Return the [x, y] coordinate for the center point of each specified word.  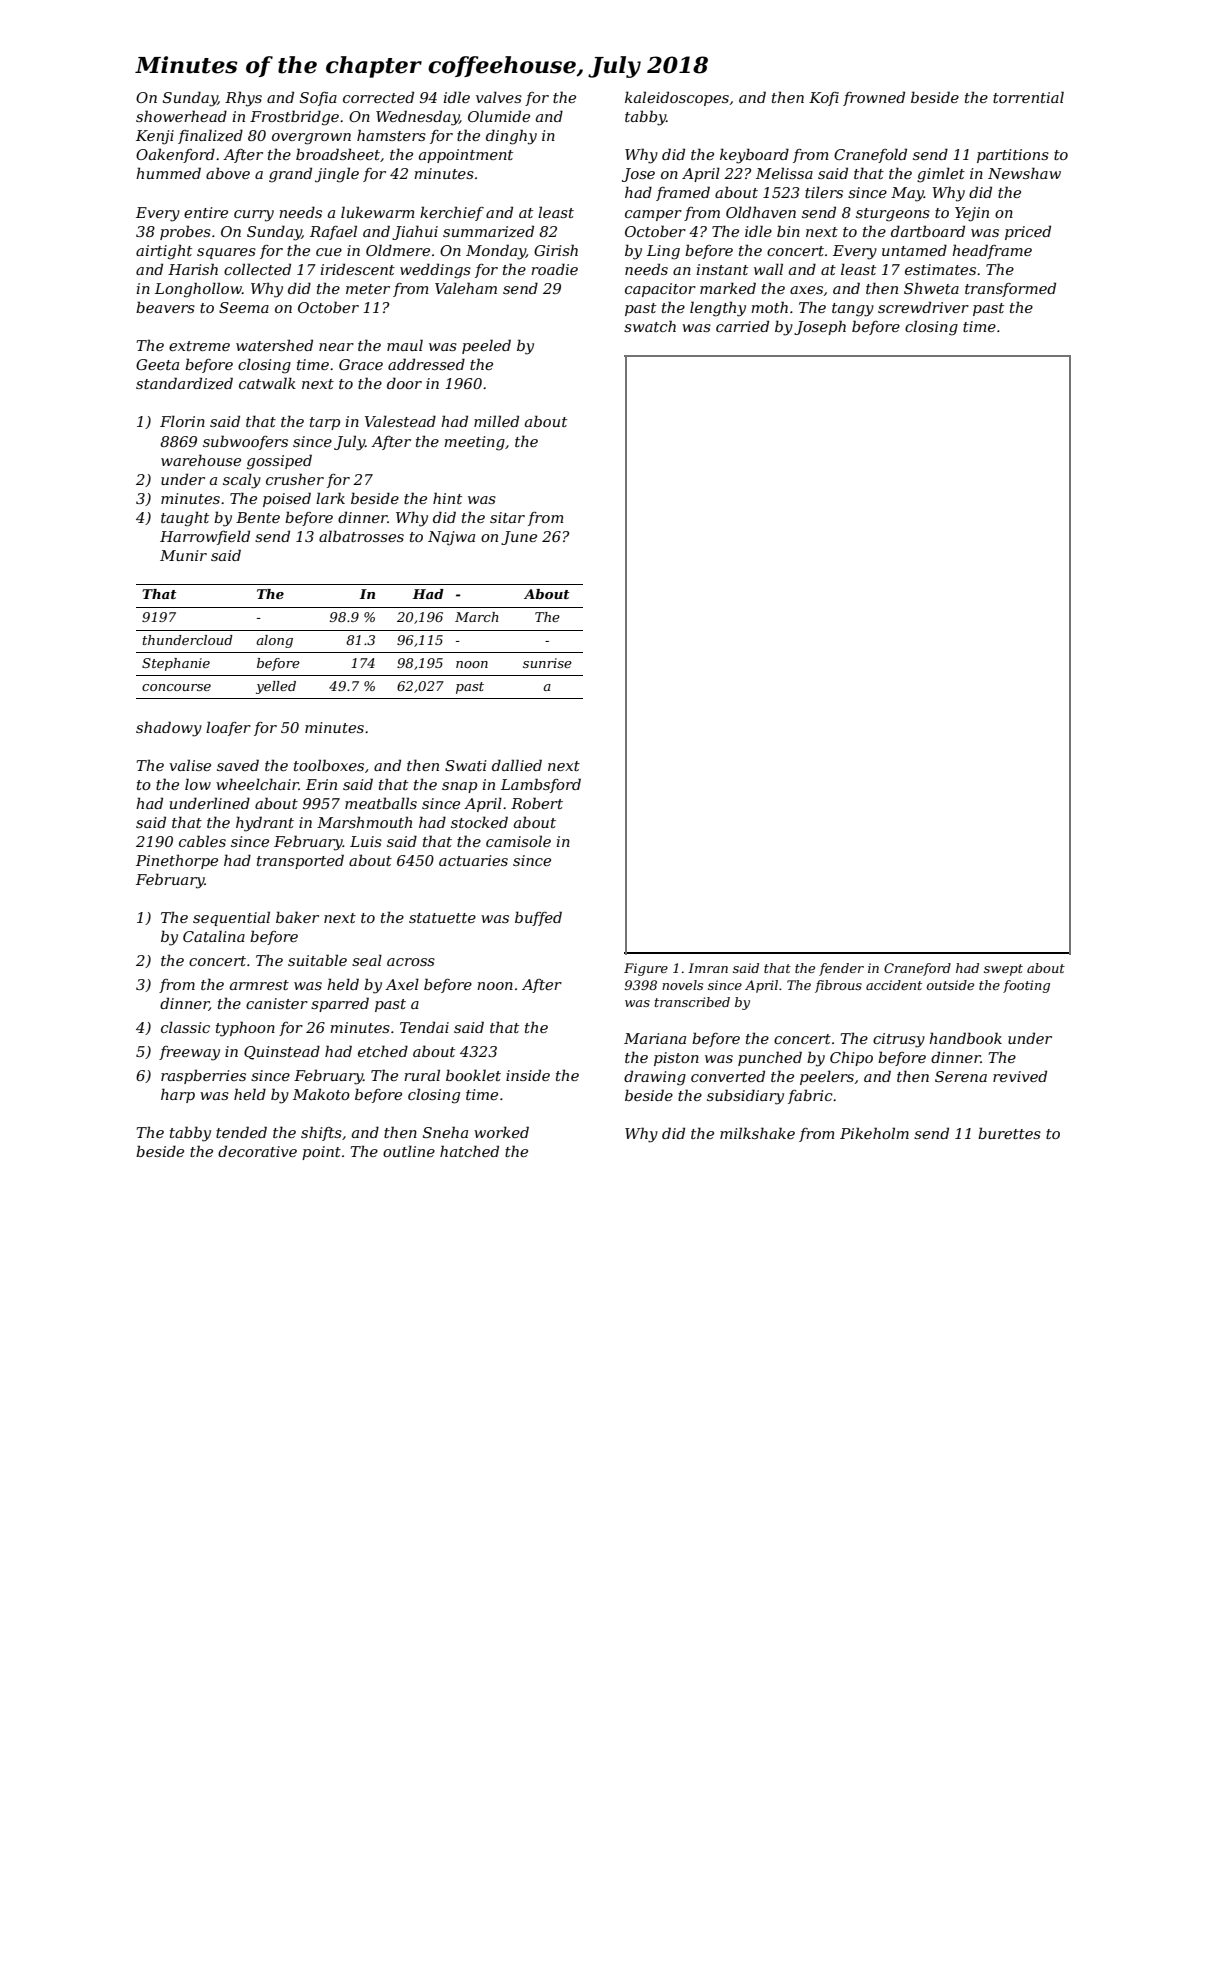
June [519, 538]
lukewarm [378, 212]
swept [1003, 970]
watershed [274, 345]
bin [788, 231]
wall [768, 269]
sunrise [547, 663]
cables [202, 841]
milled [496, 421]
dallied [517, 765]
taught [185, 519]
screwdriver [923, 307]
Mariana [655, 1038]
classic [185, 1027]
